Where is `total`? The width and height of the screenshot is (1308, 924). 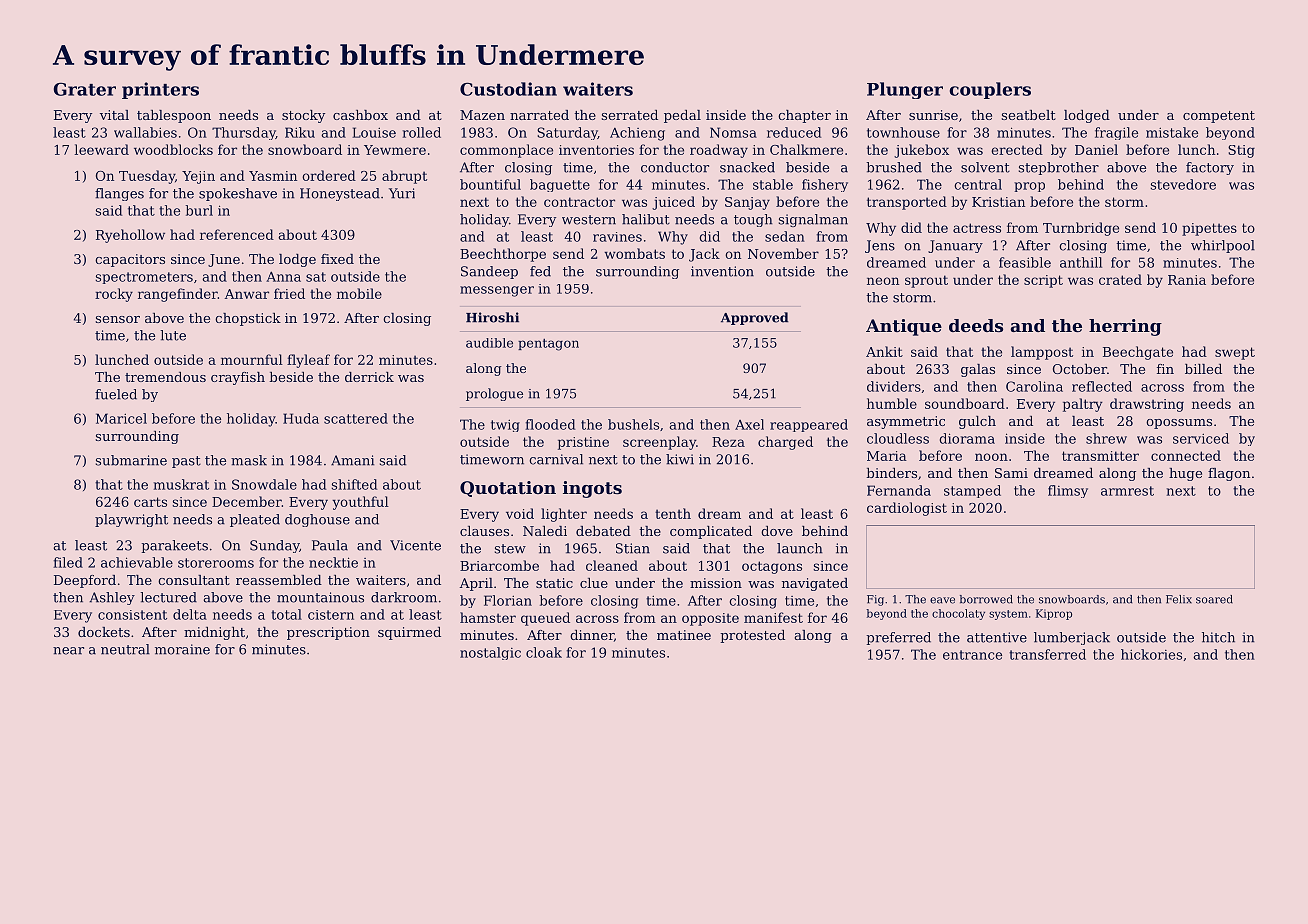
total is located at coordinates (286, 614).
